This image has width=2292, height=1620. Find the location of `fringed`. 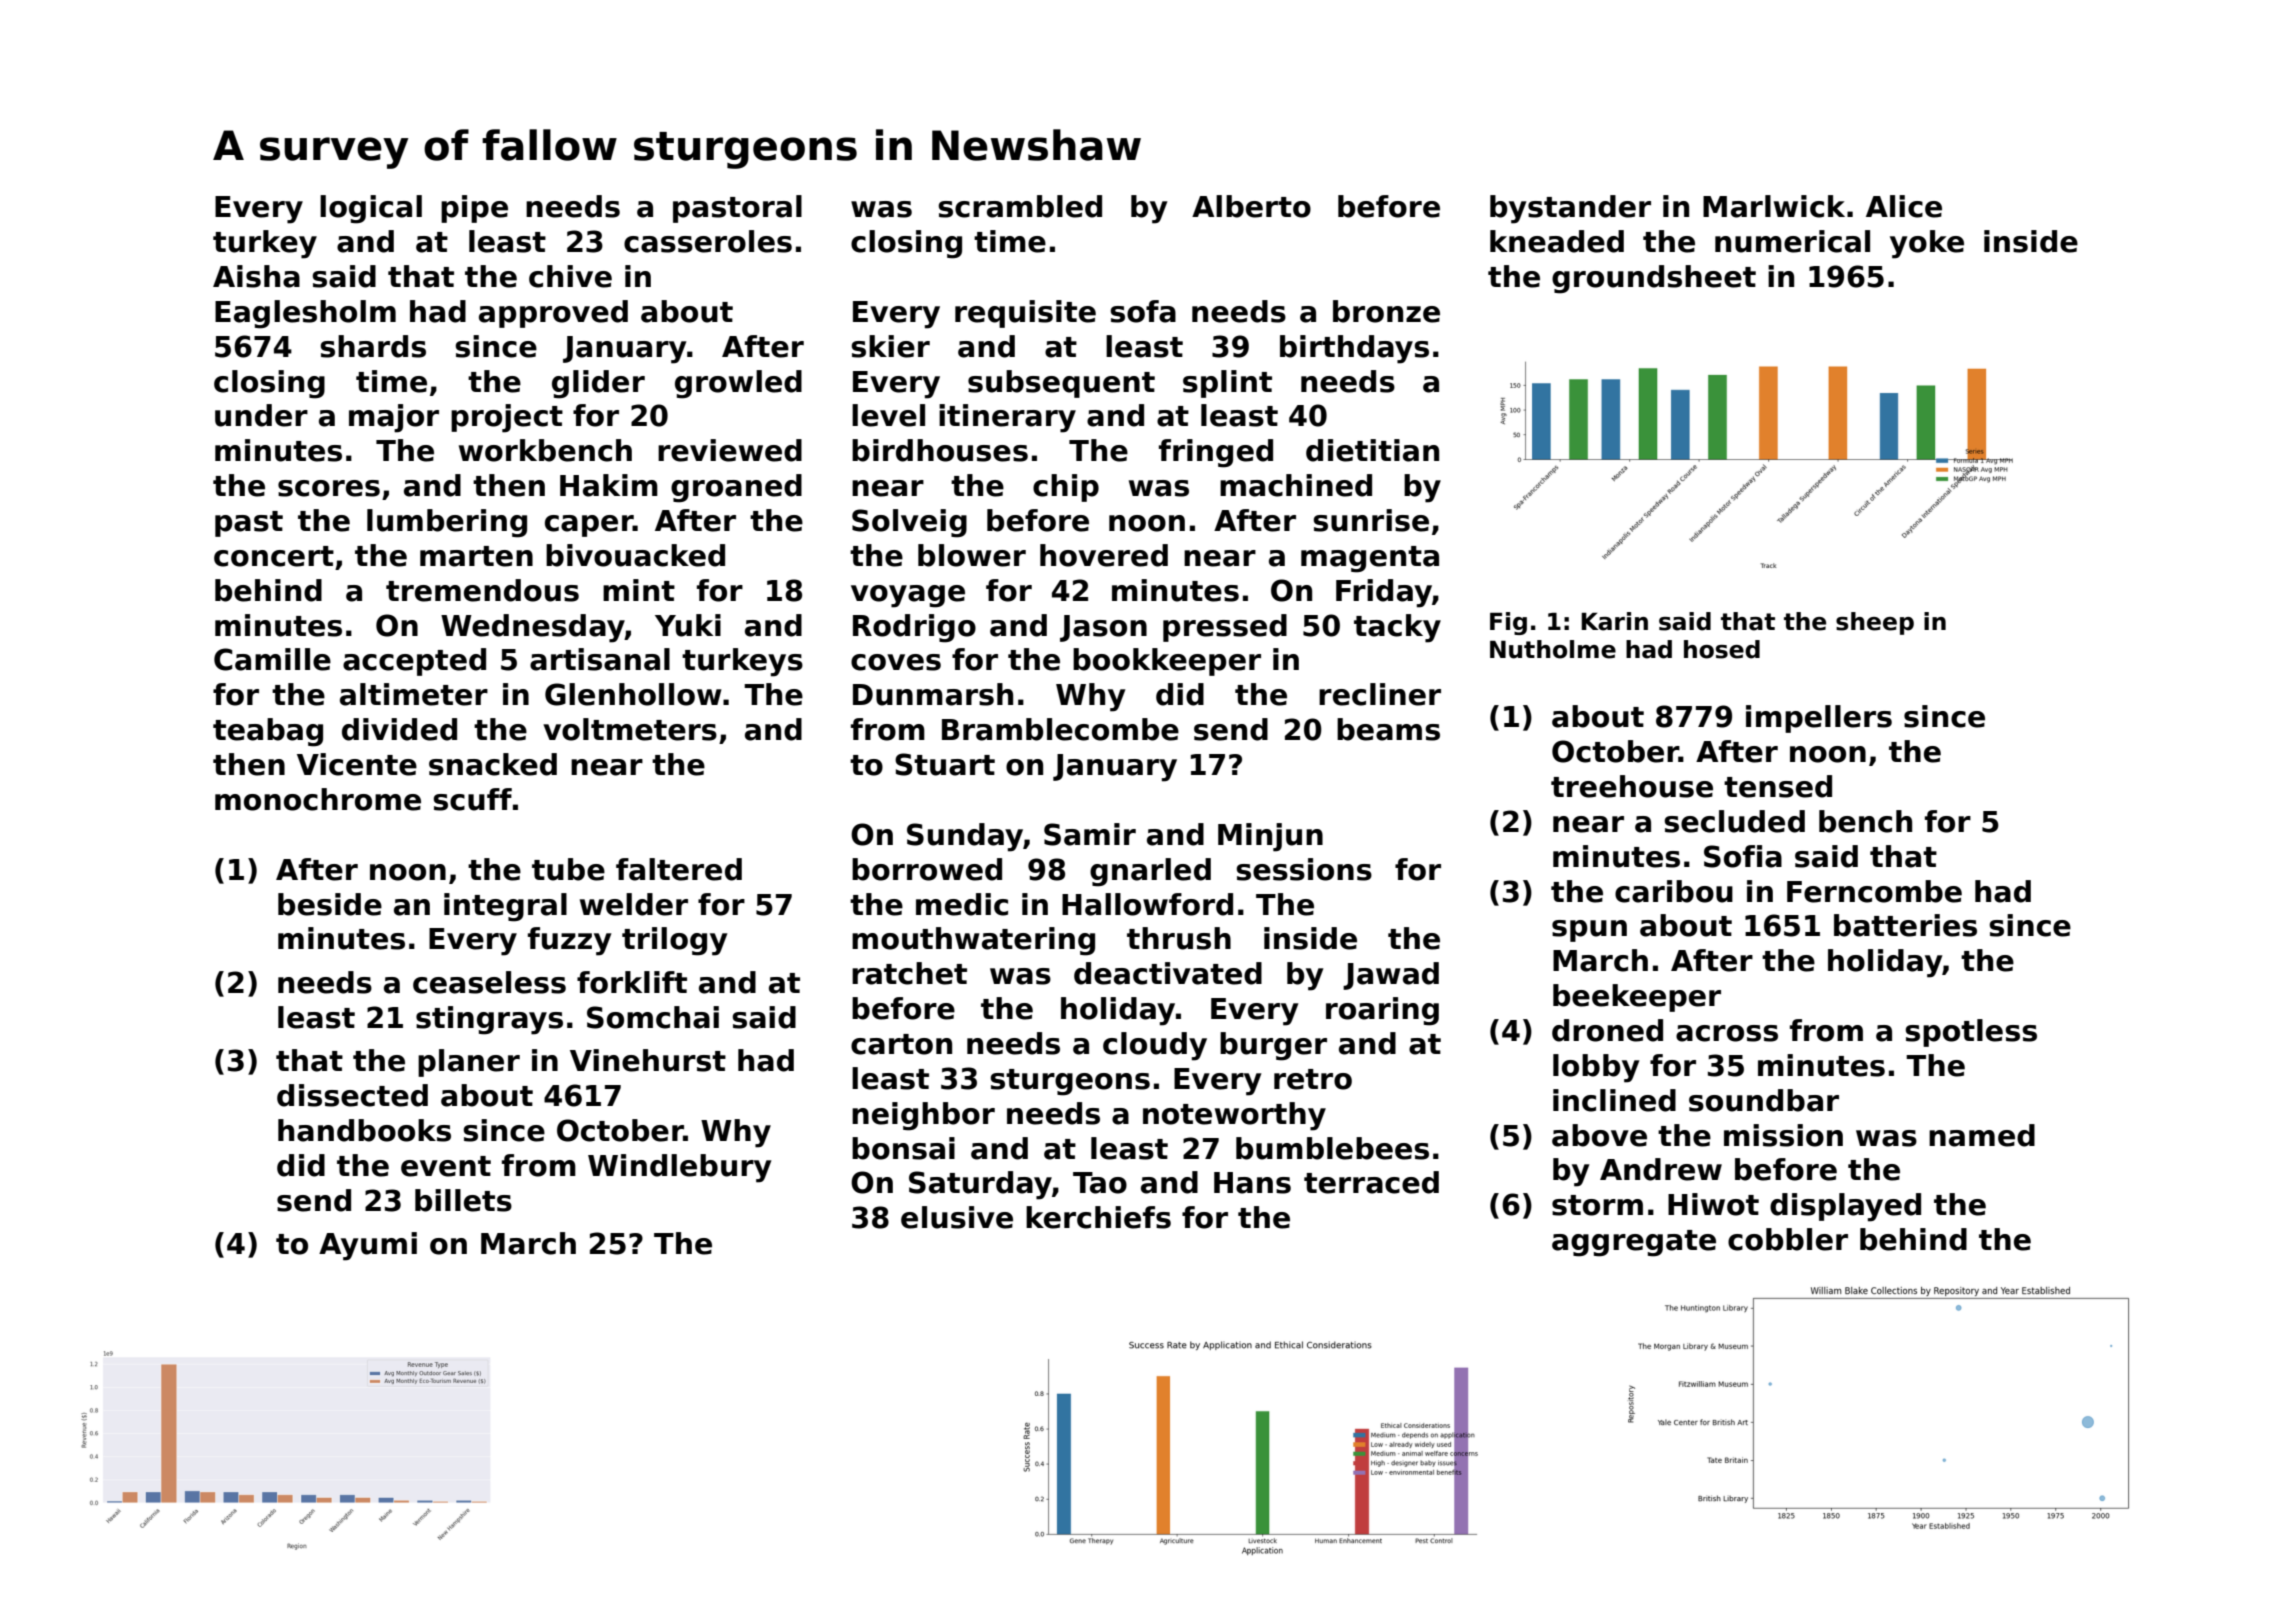

fringed is located at coordinates (1216, 453).
